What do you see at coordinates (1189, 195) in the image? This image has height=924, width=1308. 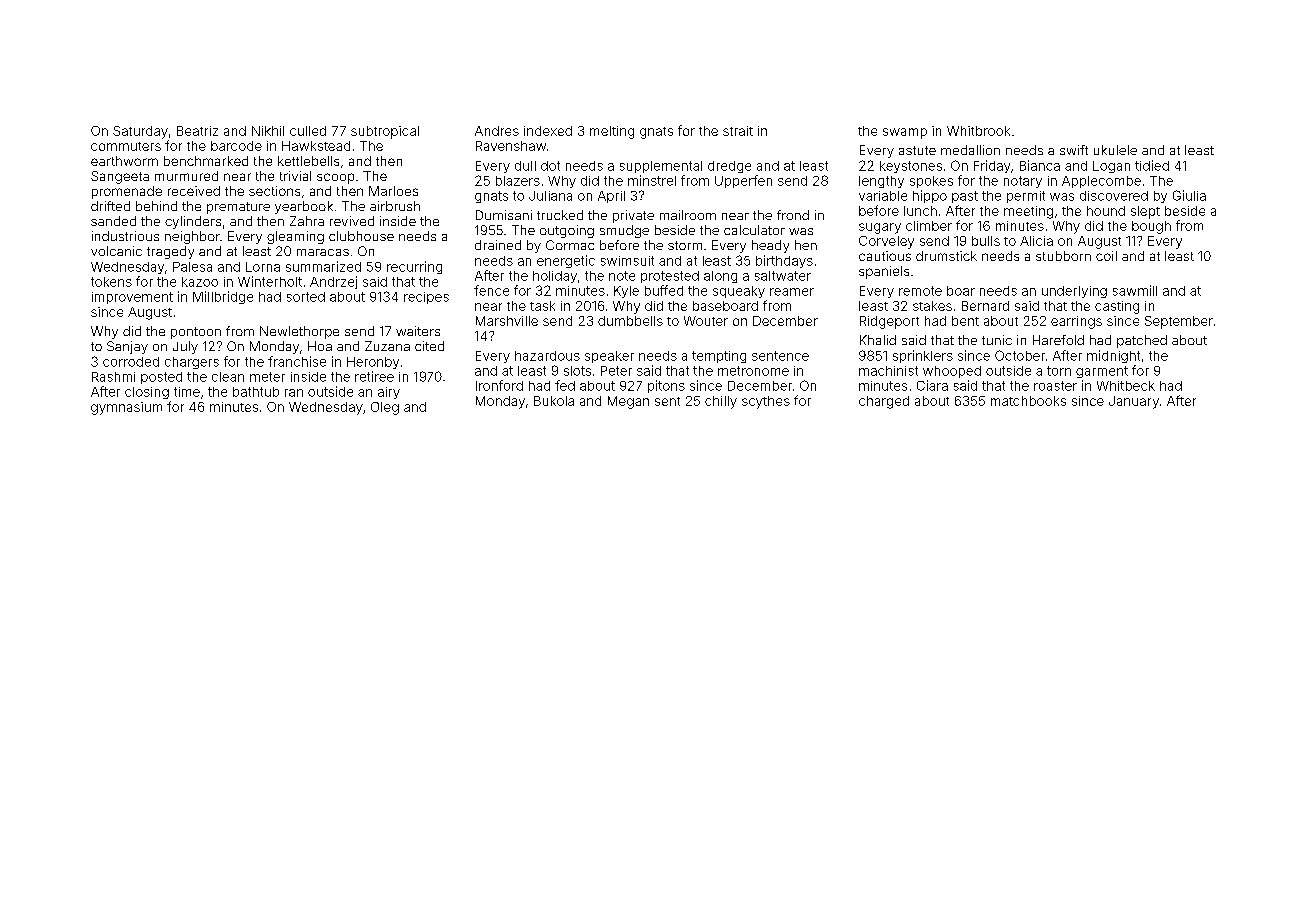 I see `Giulia` at bounding box center [1189, 195].
